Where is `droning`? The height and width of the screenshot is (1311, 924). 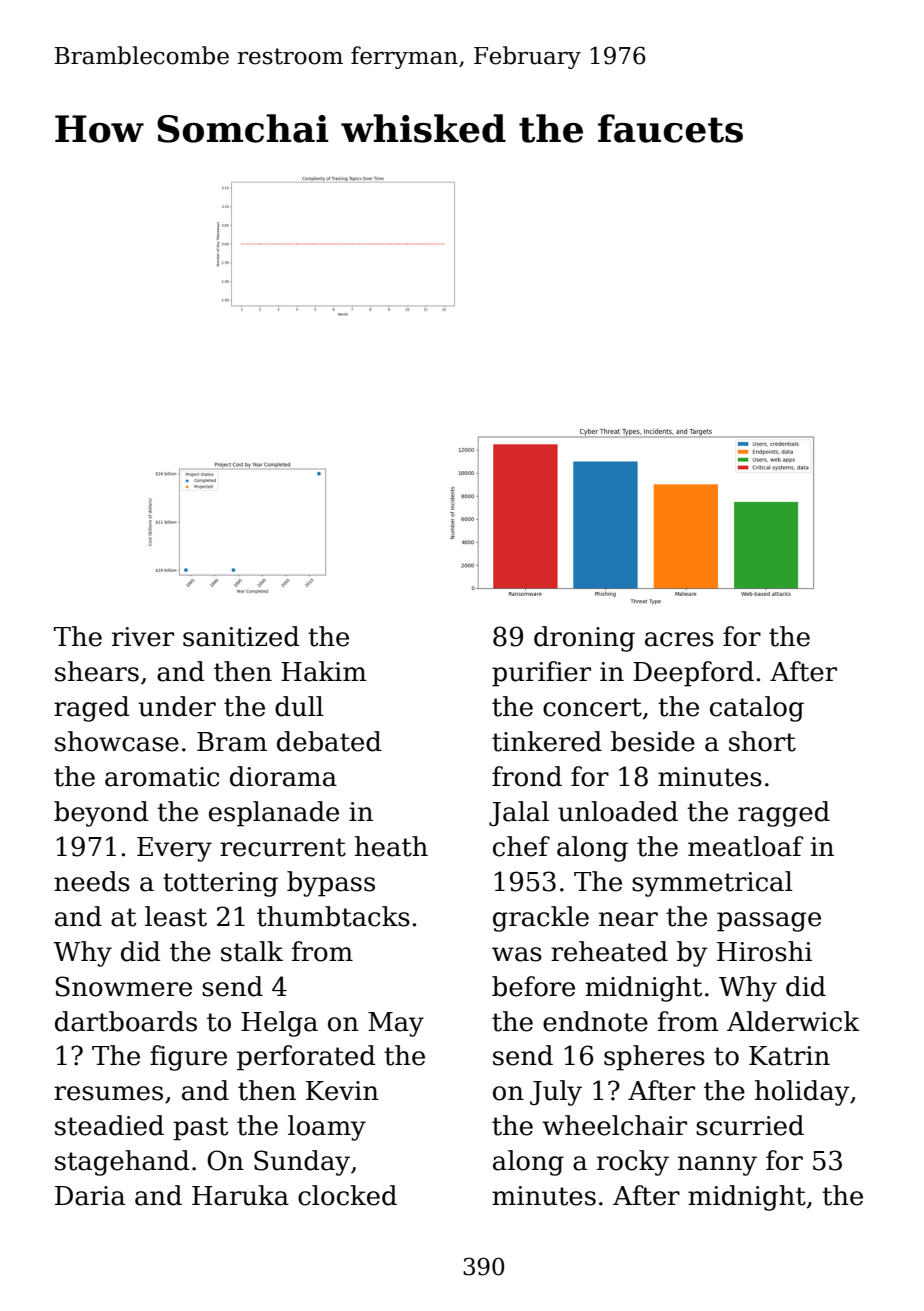 droning is located at coordinates (584, 639).
